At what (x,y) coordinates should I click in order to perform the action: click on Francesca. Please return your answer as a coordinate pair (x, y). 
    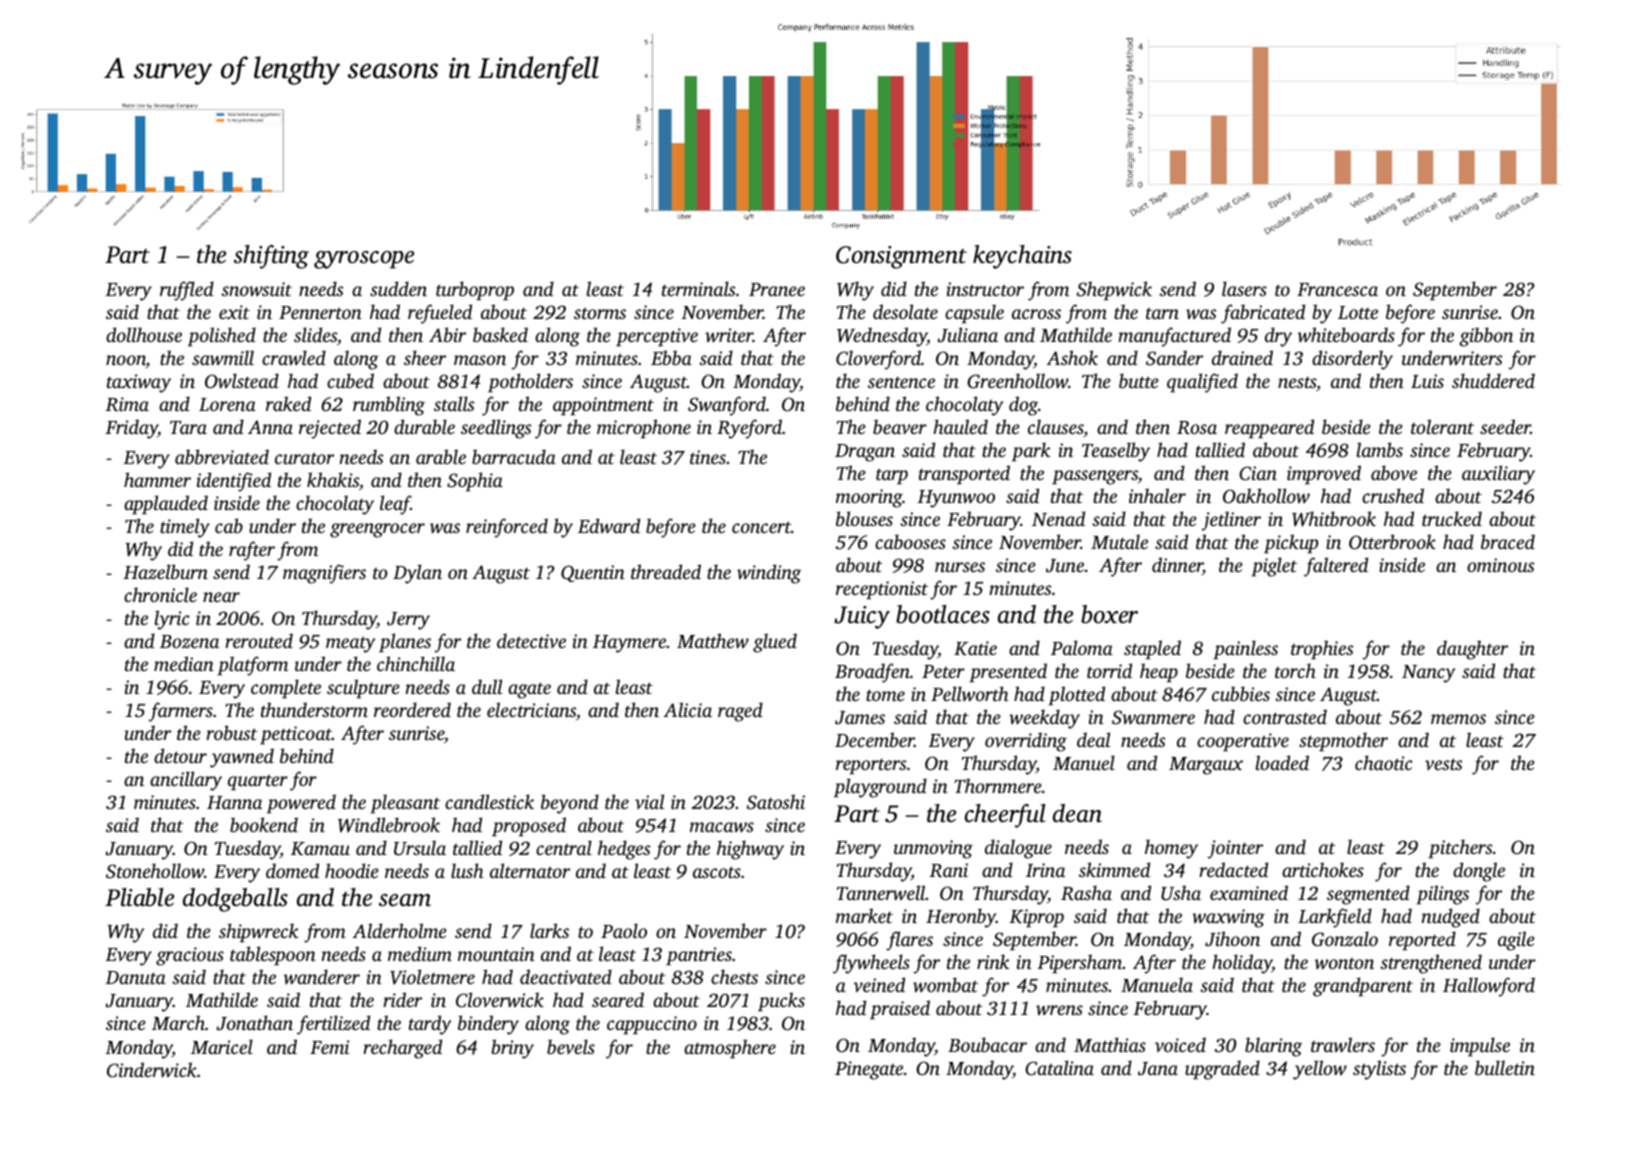
    Looking at the image, I should click on (1337, 289).
